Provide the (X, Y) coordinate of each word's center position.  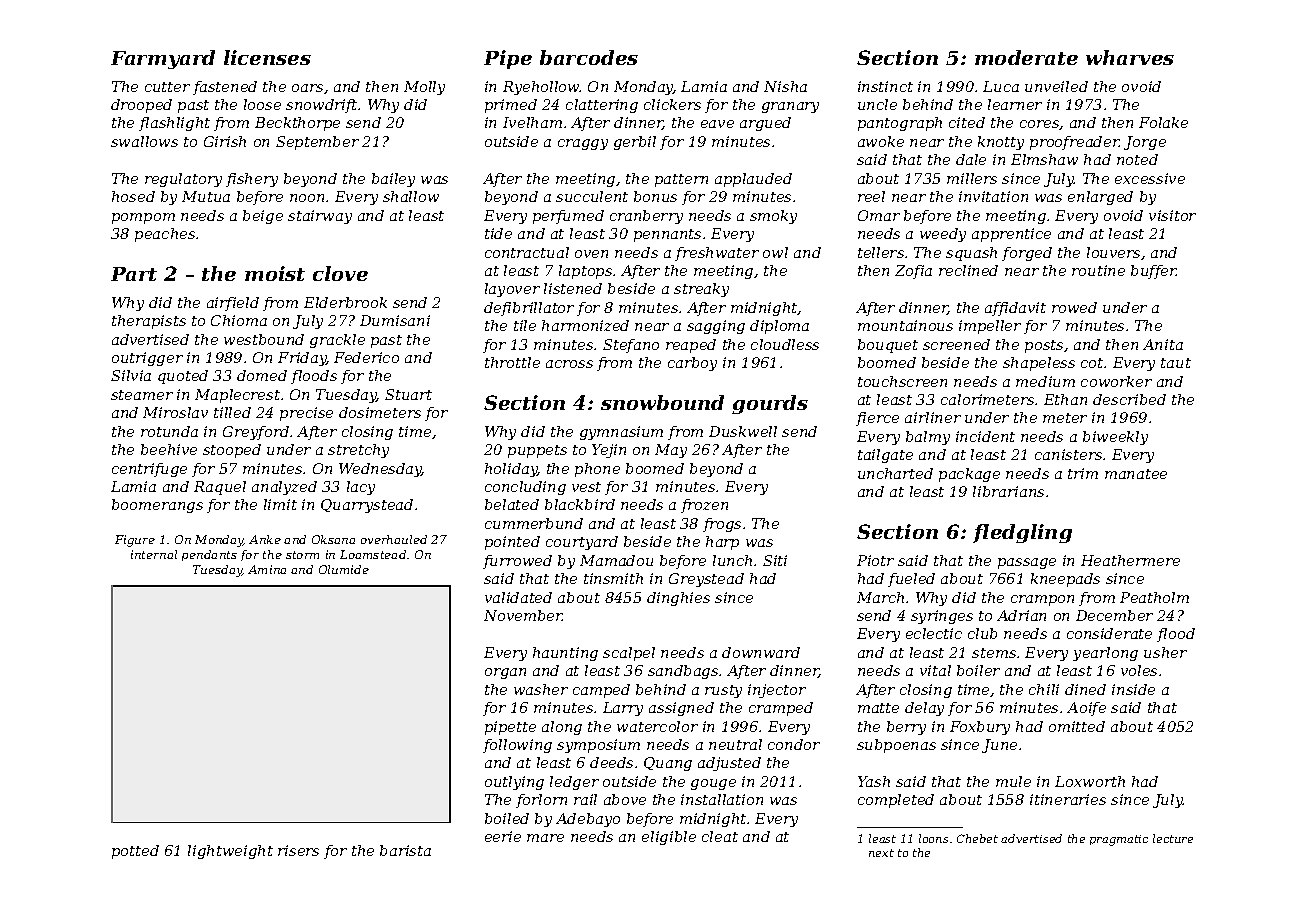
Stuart (408, 394)
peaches (165, 235)
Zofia (913, 272)
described (1129, 399)
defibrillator (529, 309)
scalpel (629, 654)
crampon (1042, 600)
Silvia (131, 375)
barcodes (589, 57)
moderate (1026, 57)
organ (505, 673)
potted (135, 852)
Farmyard (163, 59)
